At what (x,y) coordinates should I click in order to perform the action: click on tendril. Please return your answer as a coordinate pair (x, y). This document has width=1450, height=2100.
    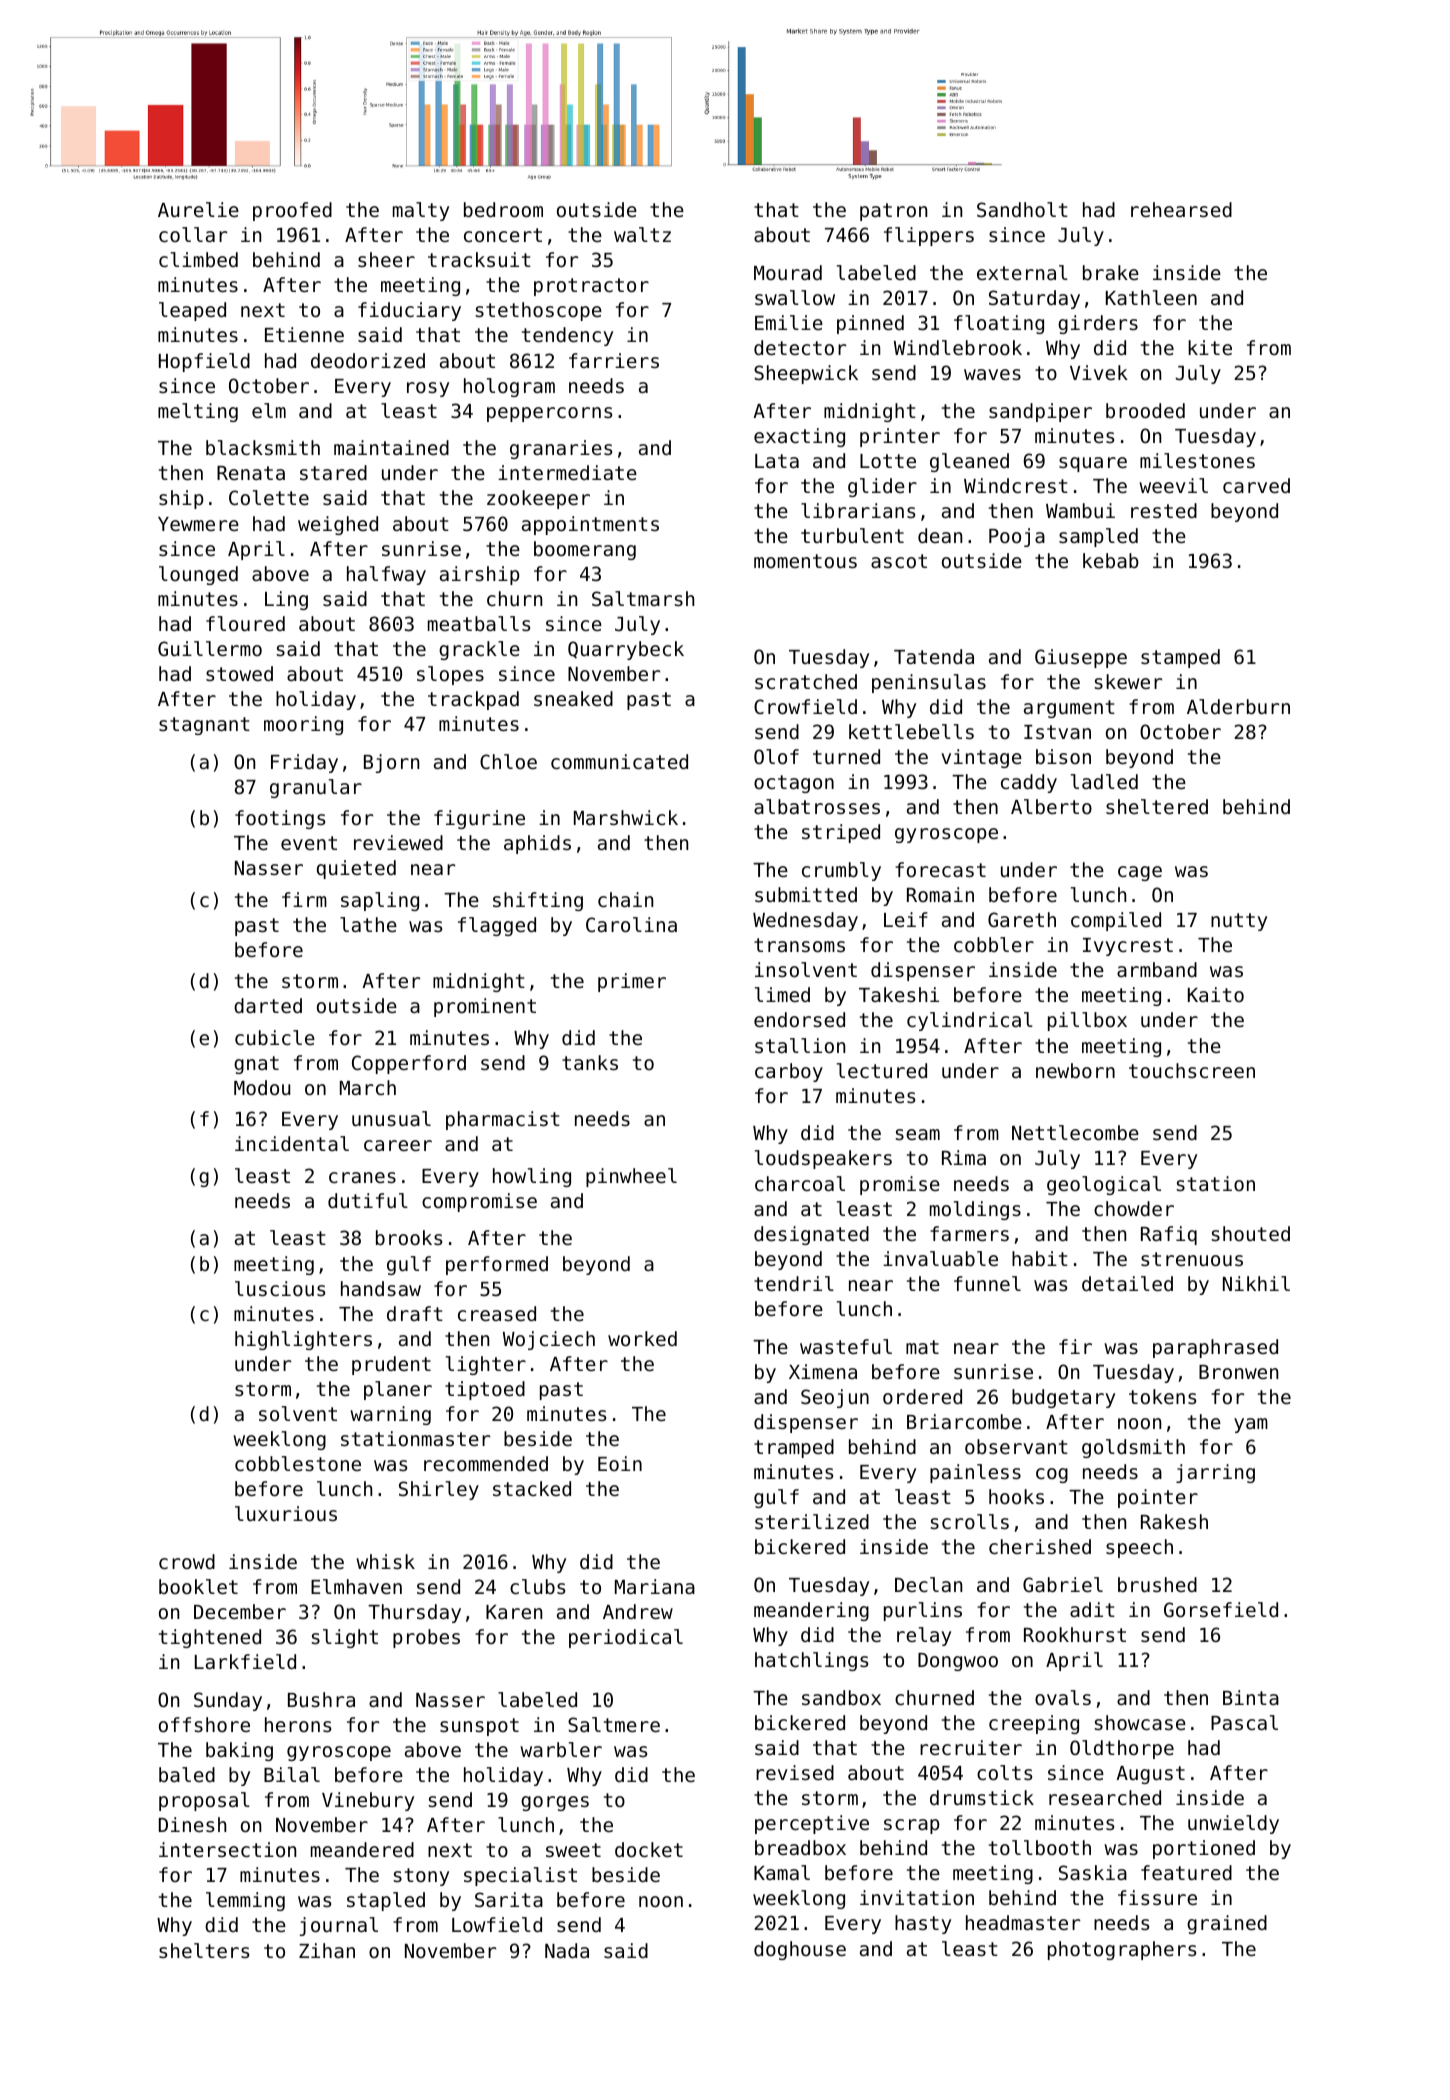
    Looking at the image, I should click on (794, 1283).
